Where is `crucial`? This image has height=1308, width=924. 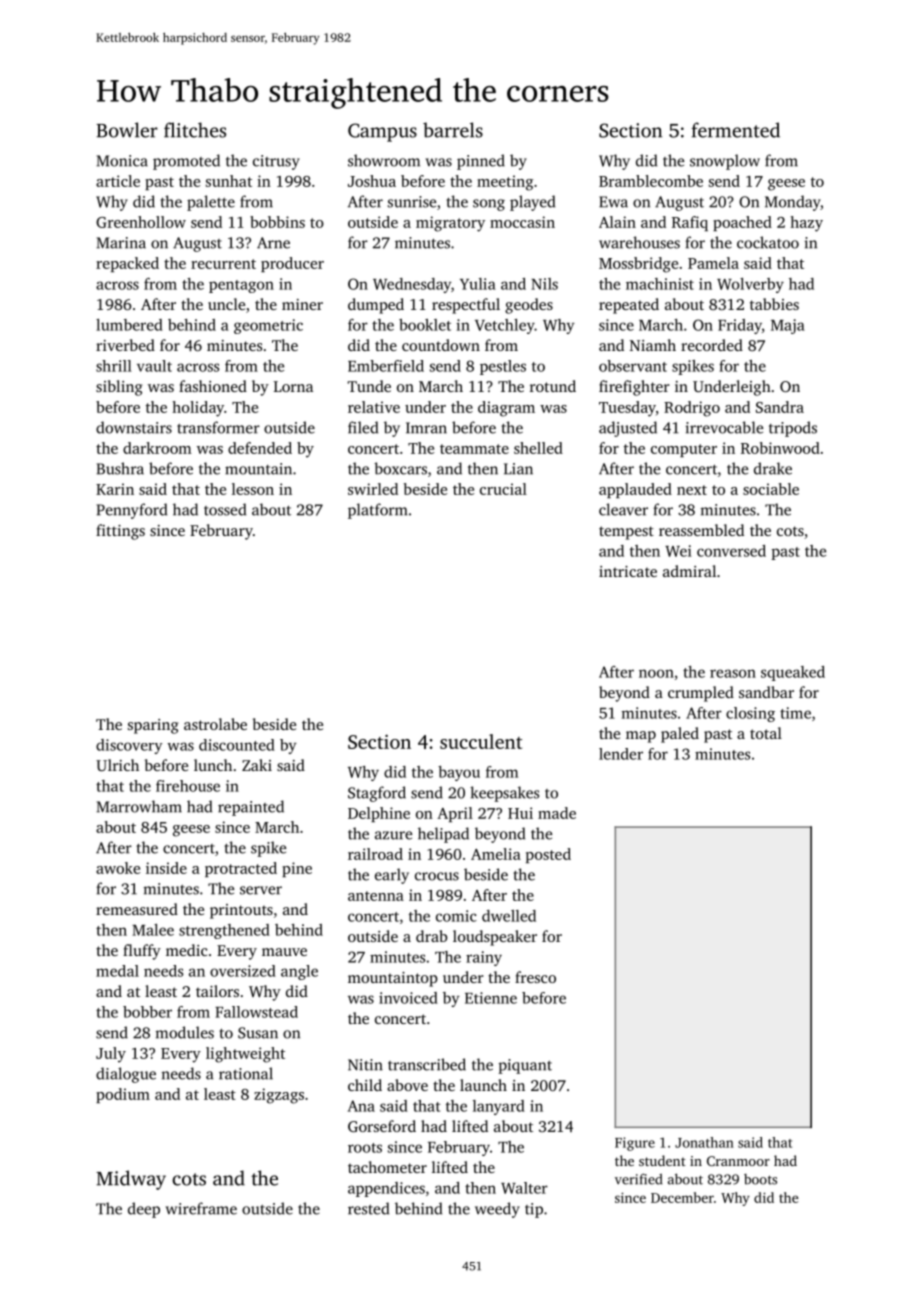
crucial is located at coordinates (503, 489).
